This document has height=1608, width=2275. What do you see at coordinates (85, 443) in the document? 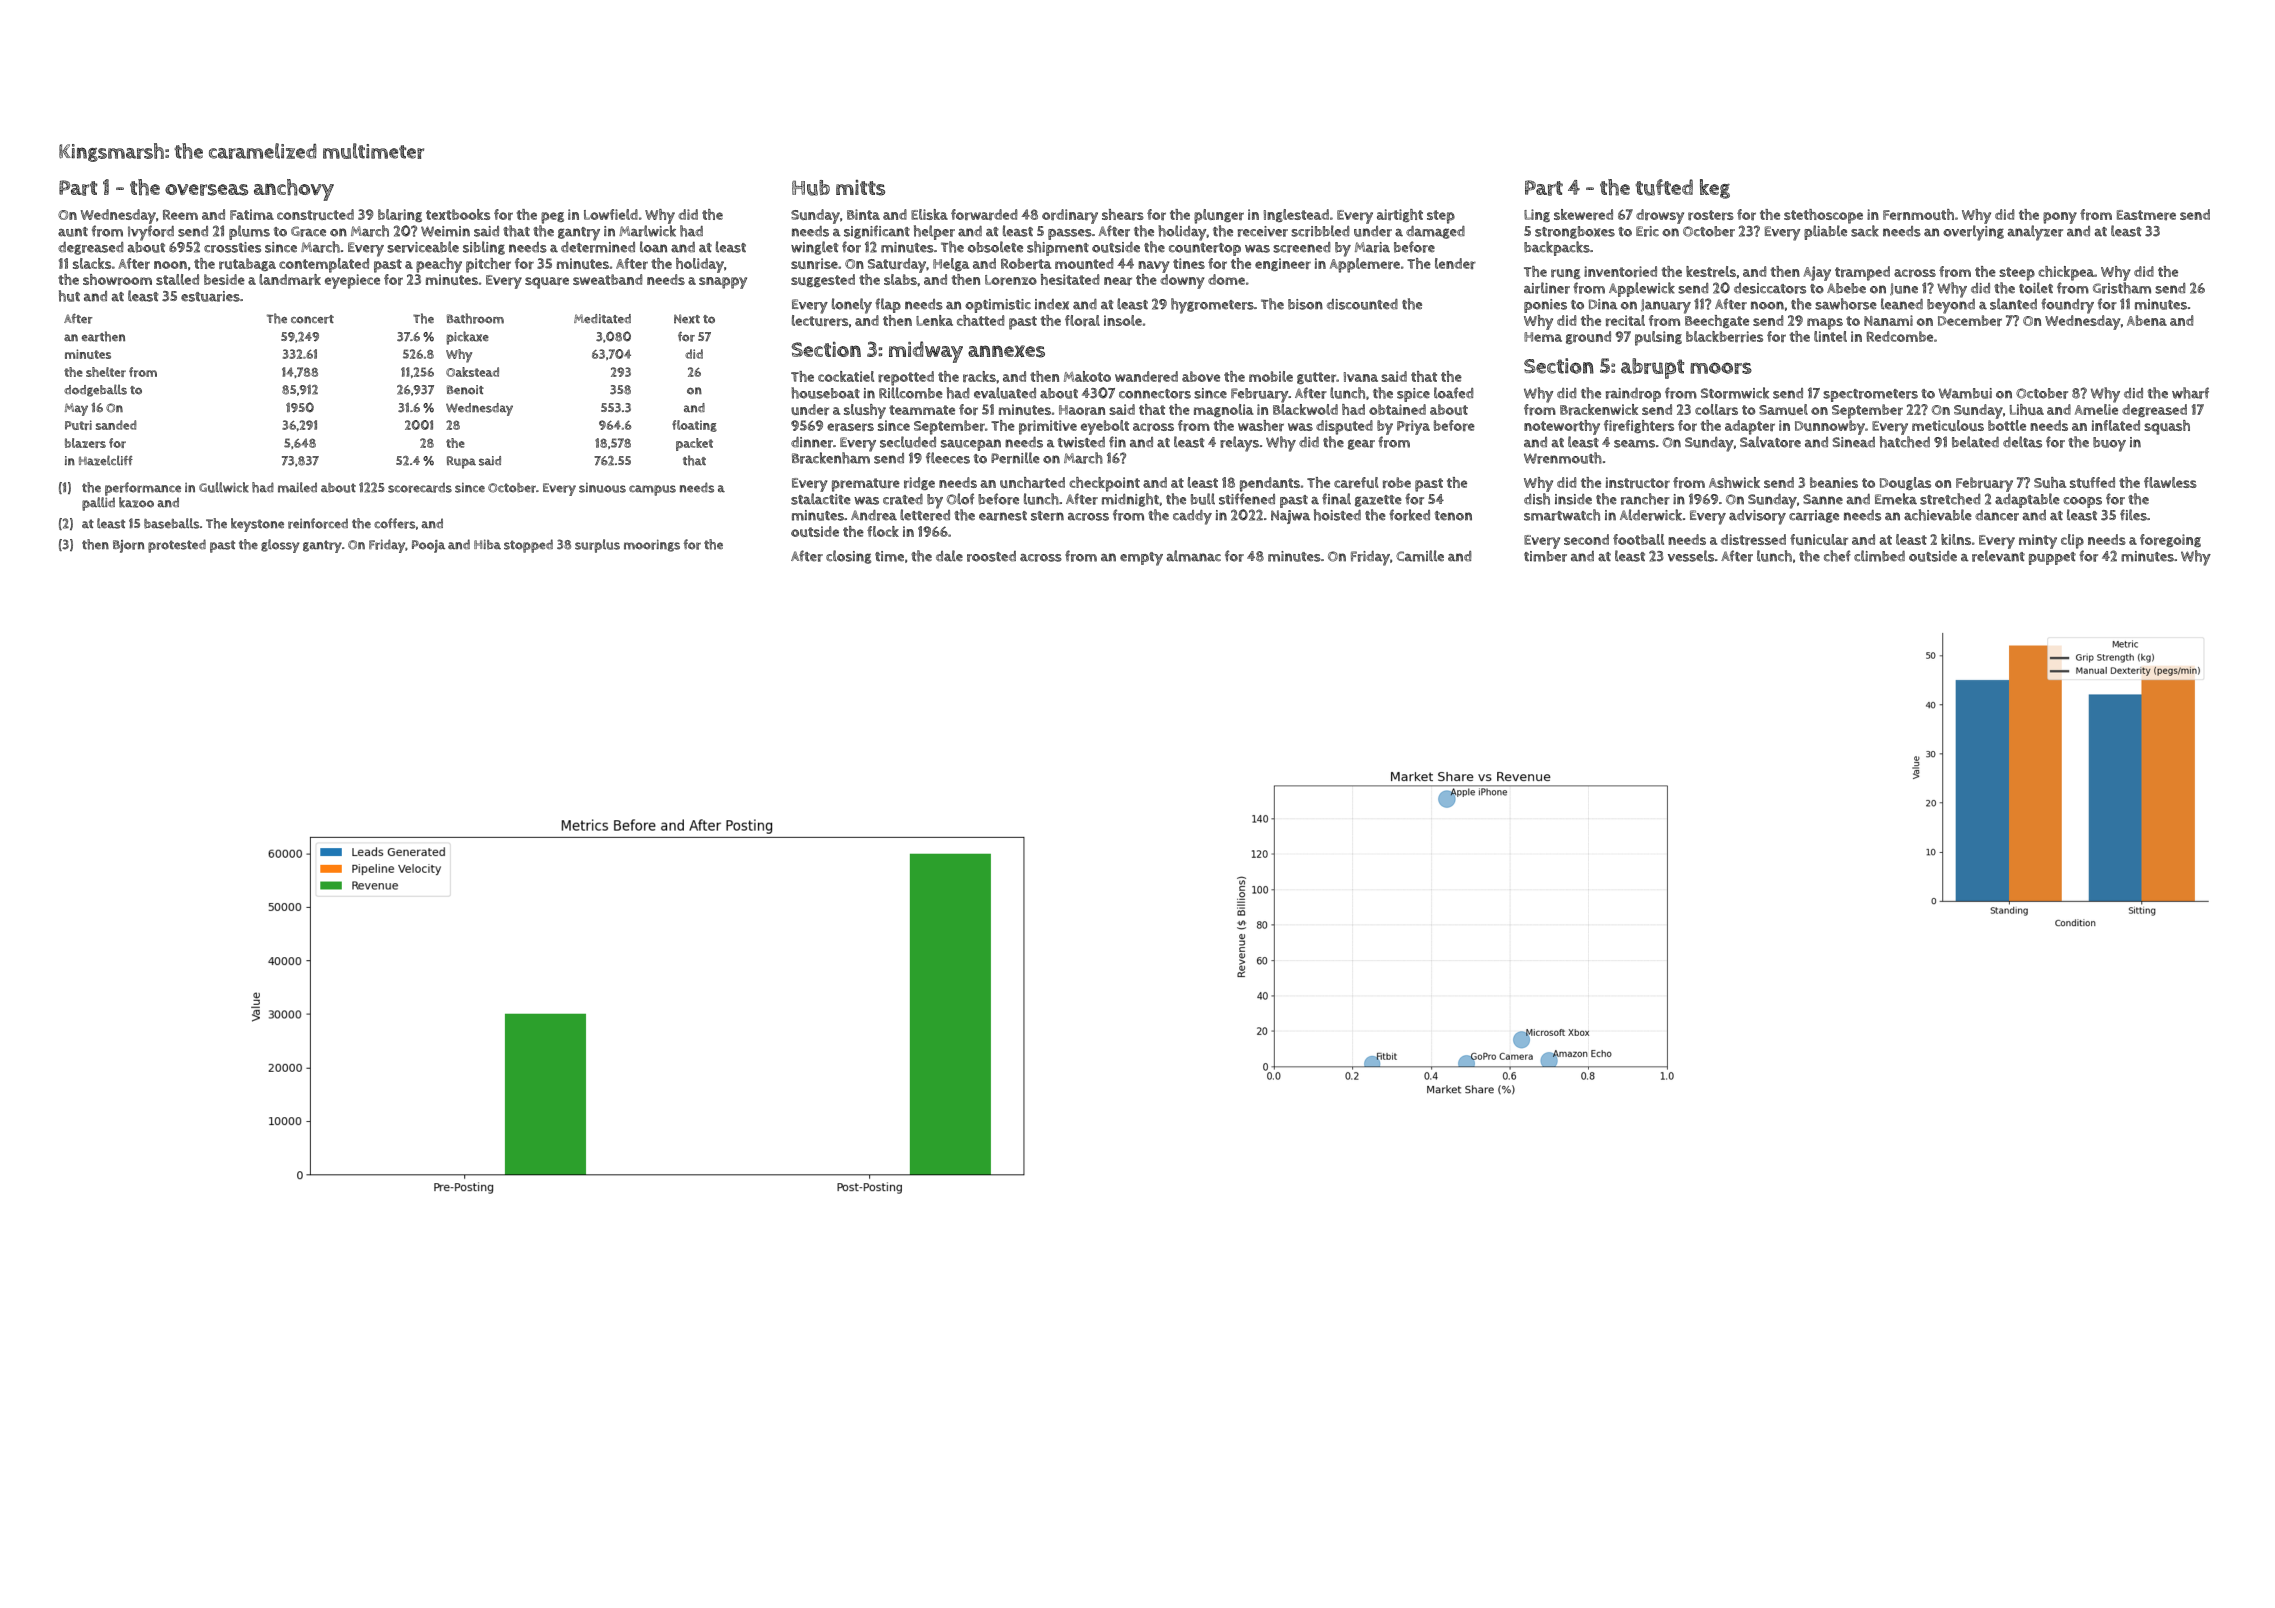
I see `blazers` at bounding box center [85, 443].
